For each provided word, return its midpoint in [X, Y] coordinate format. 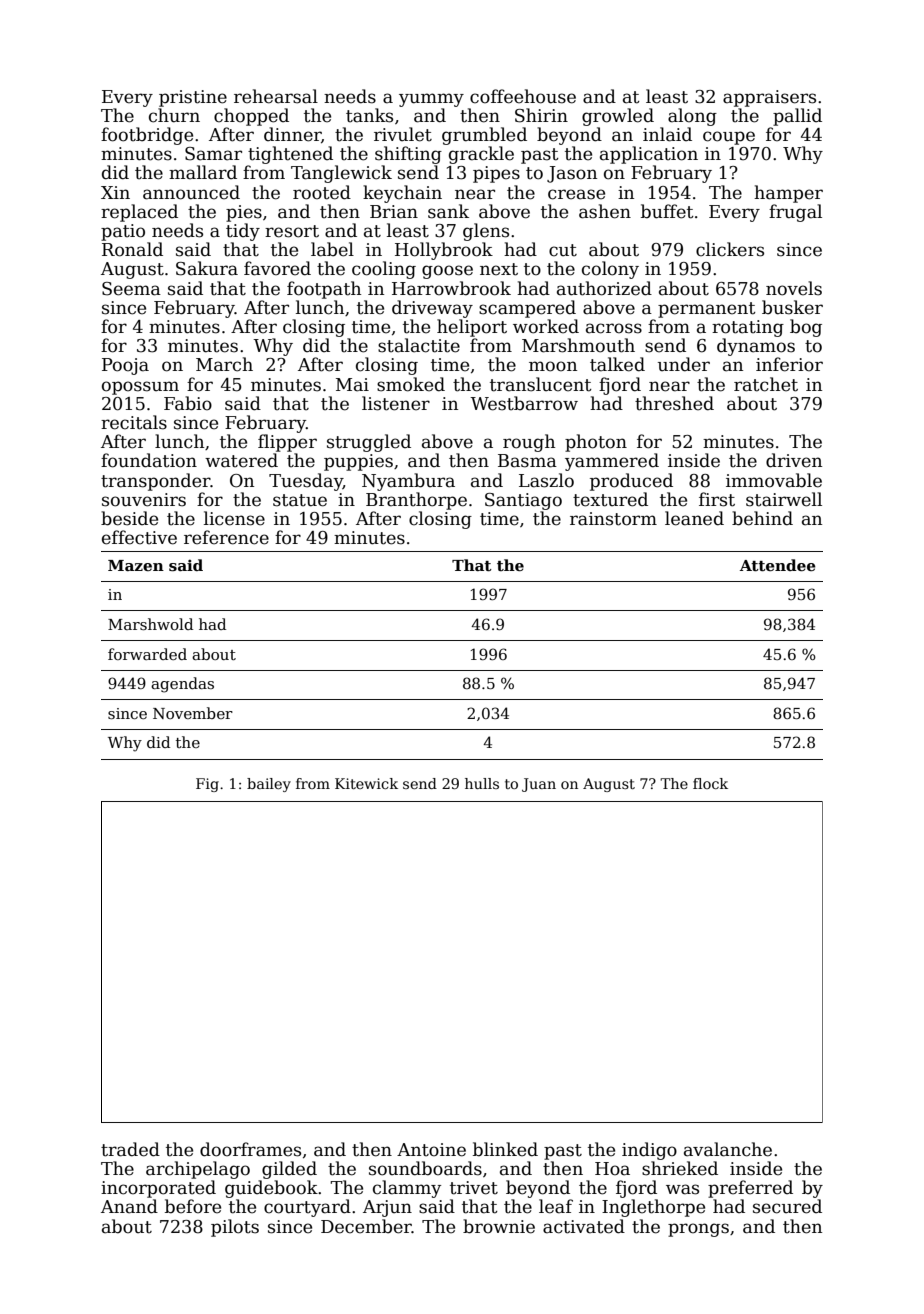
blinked [505, 1149]
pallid [797, 117]
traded [130, 1149]
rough [529, 443]
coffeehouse [523, 96]
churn [174, 115]
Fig [207, 785]
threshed [674, 403]
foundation [149, 460]
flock [710, 783]
